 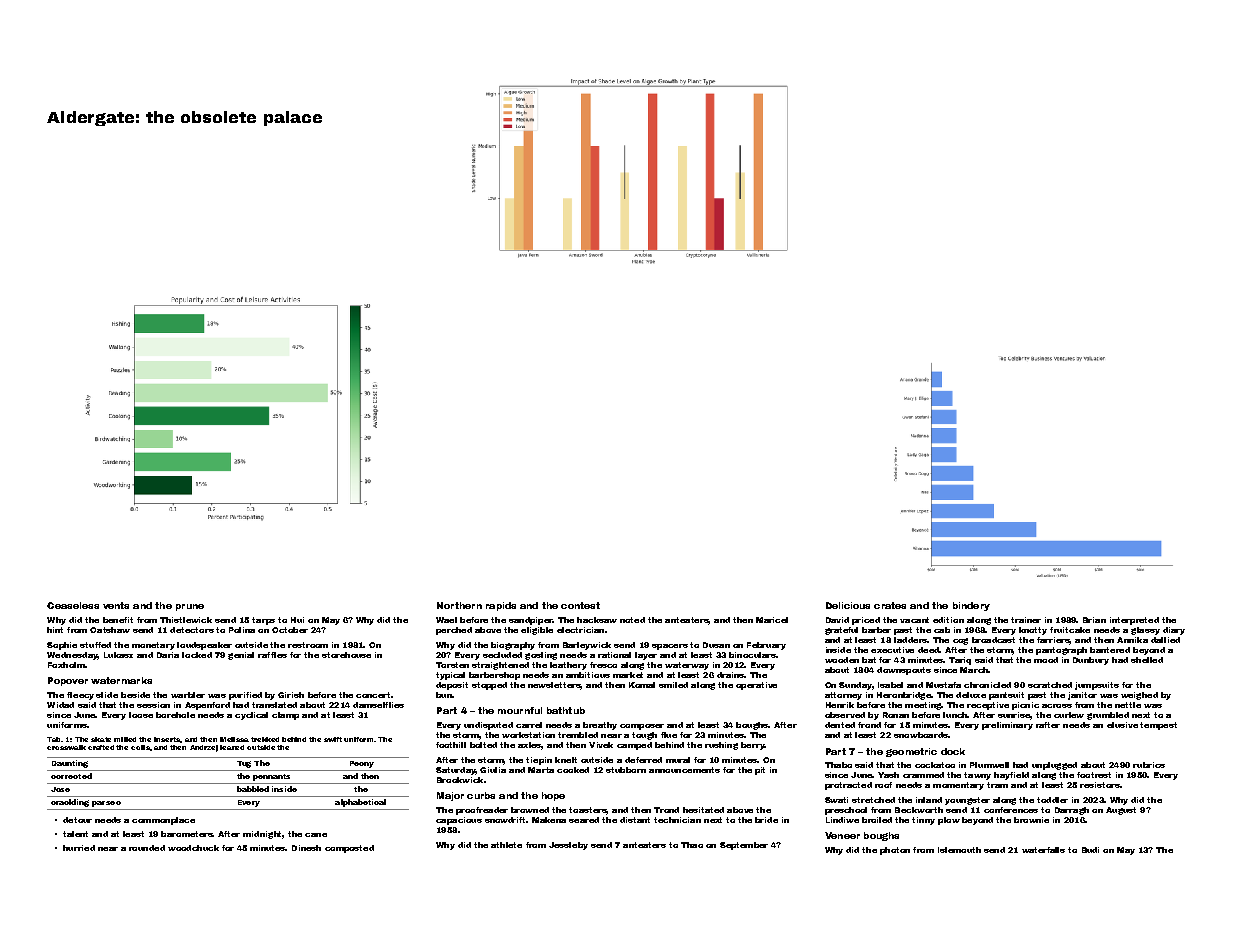 I want to click on hesitated, so click(x=703, y=810).
